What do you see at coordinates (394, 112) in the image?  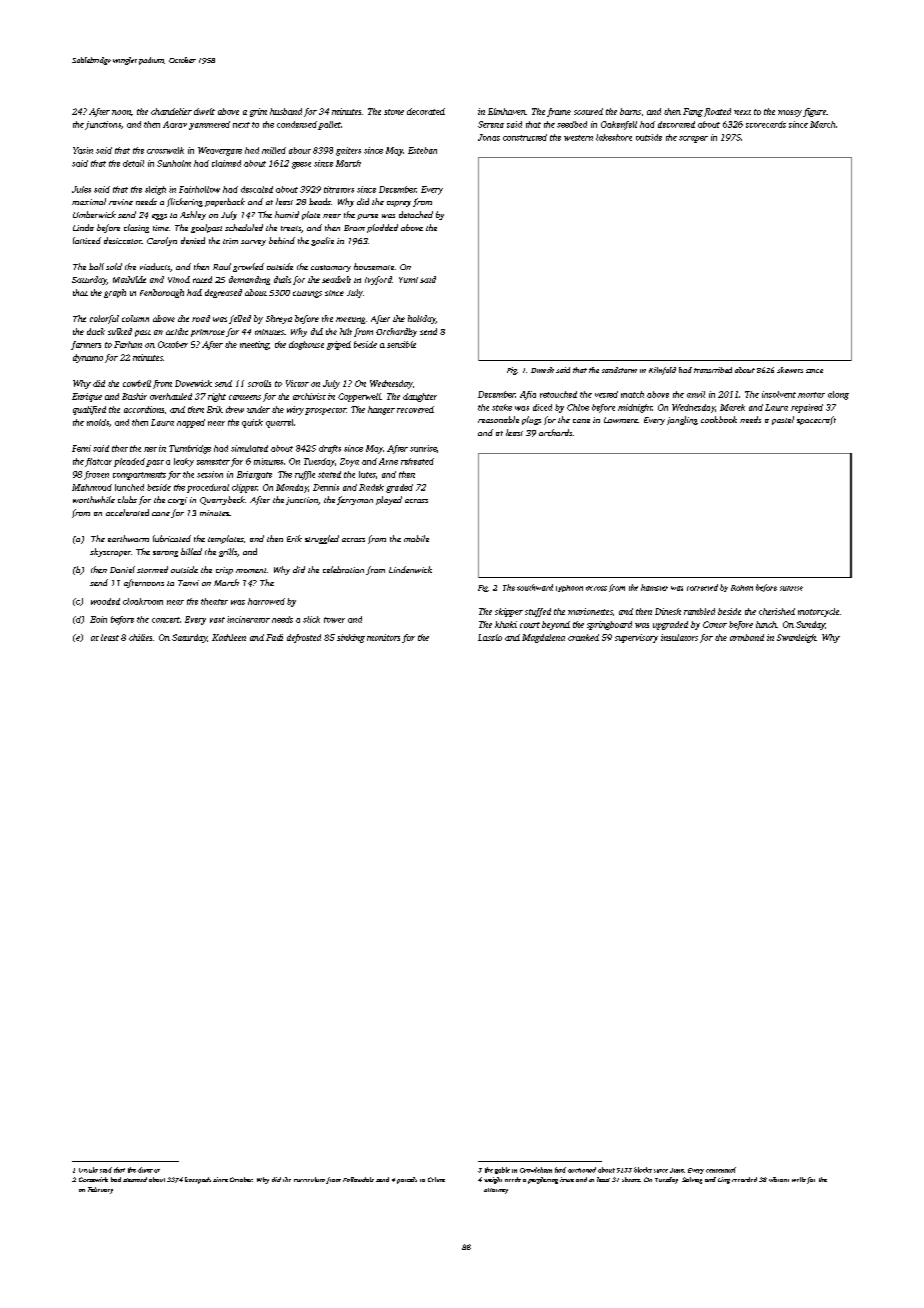 I see `stone` at bounding box center [394, 112].
